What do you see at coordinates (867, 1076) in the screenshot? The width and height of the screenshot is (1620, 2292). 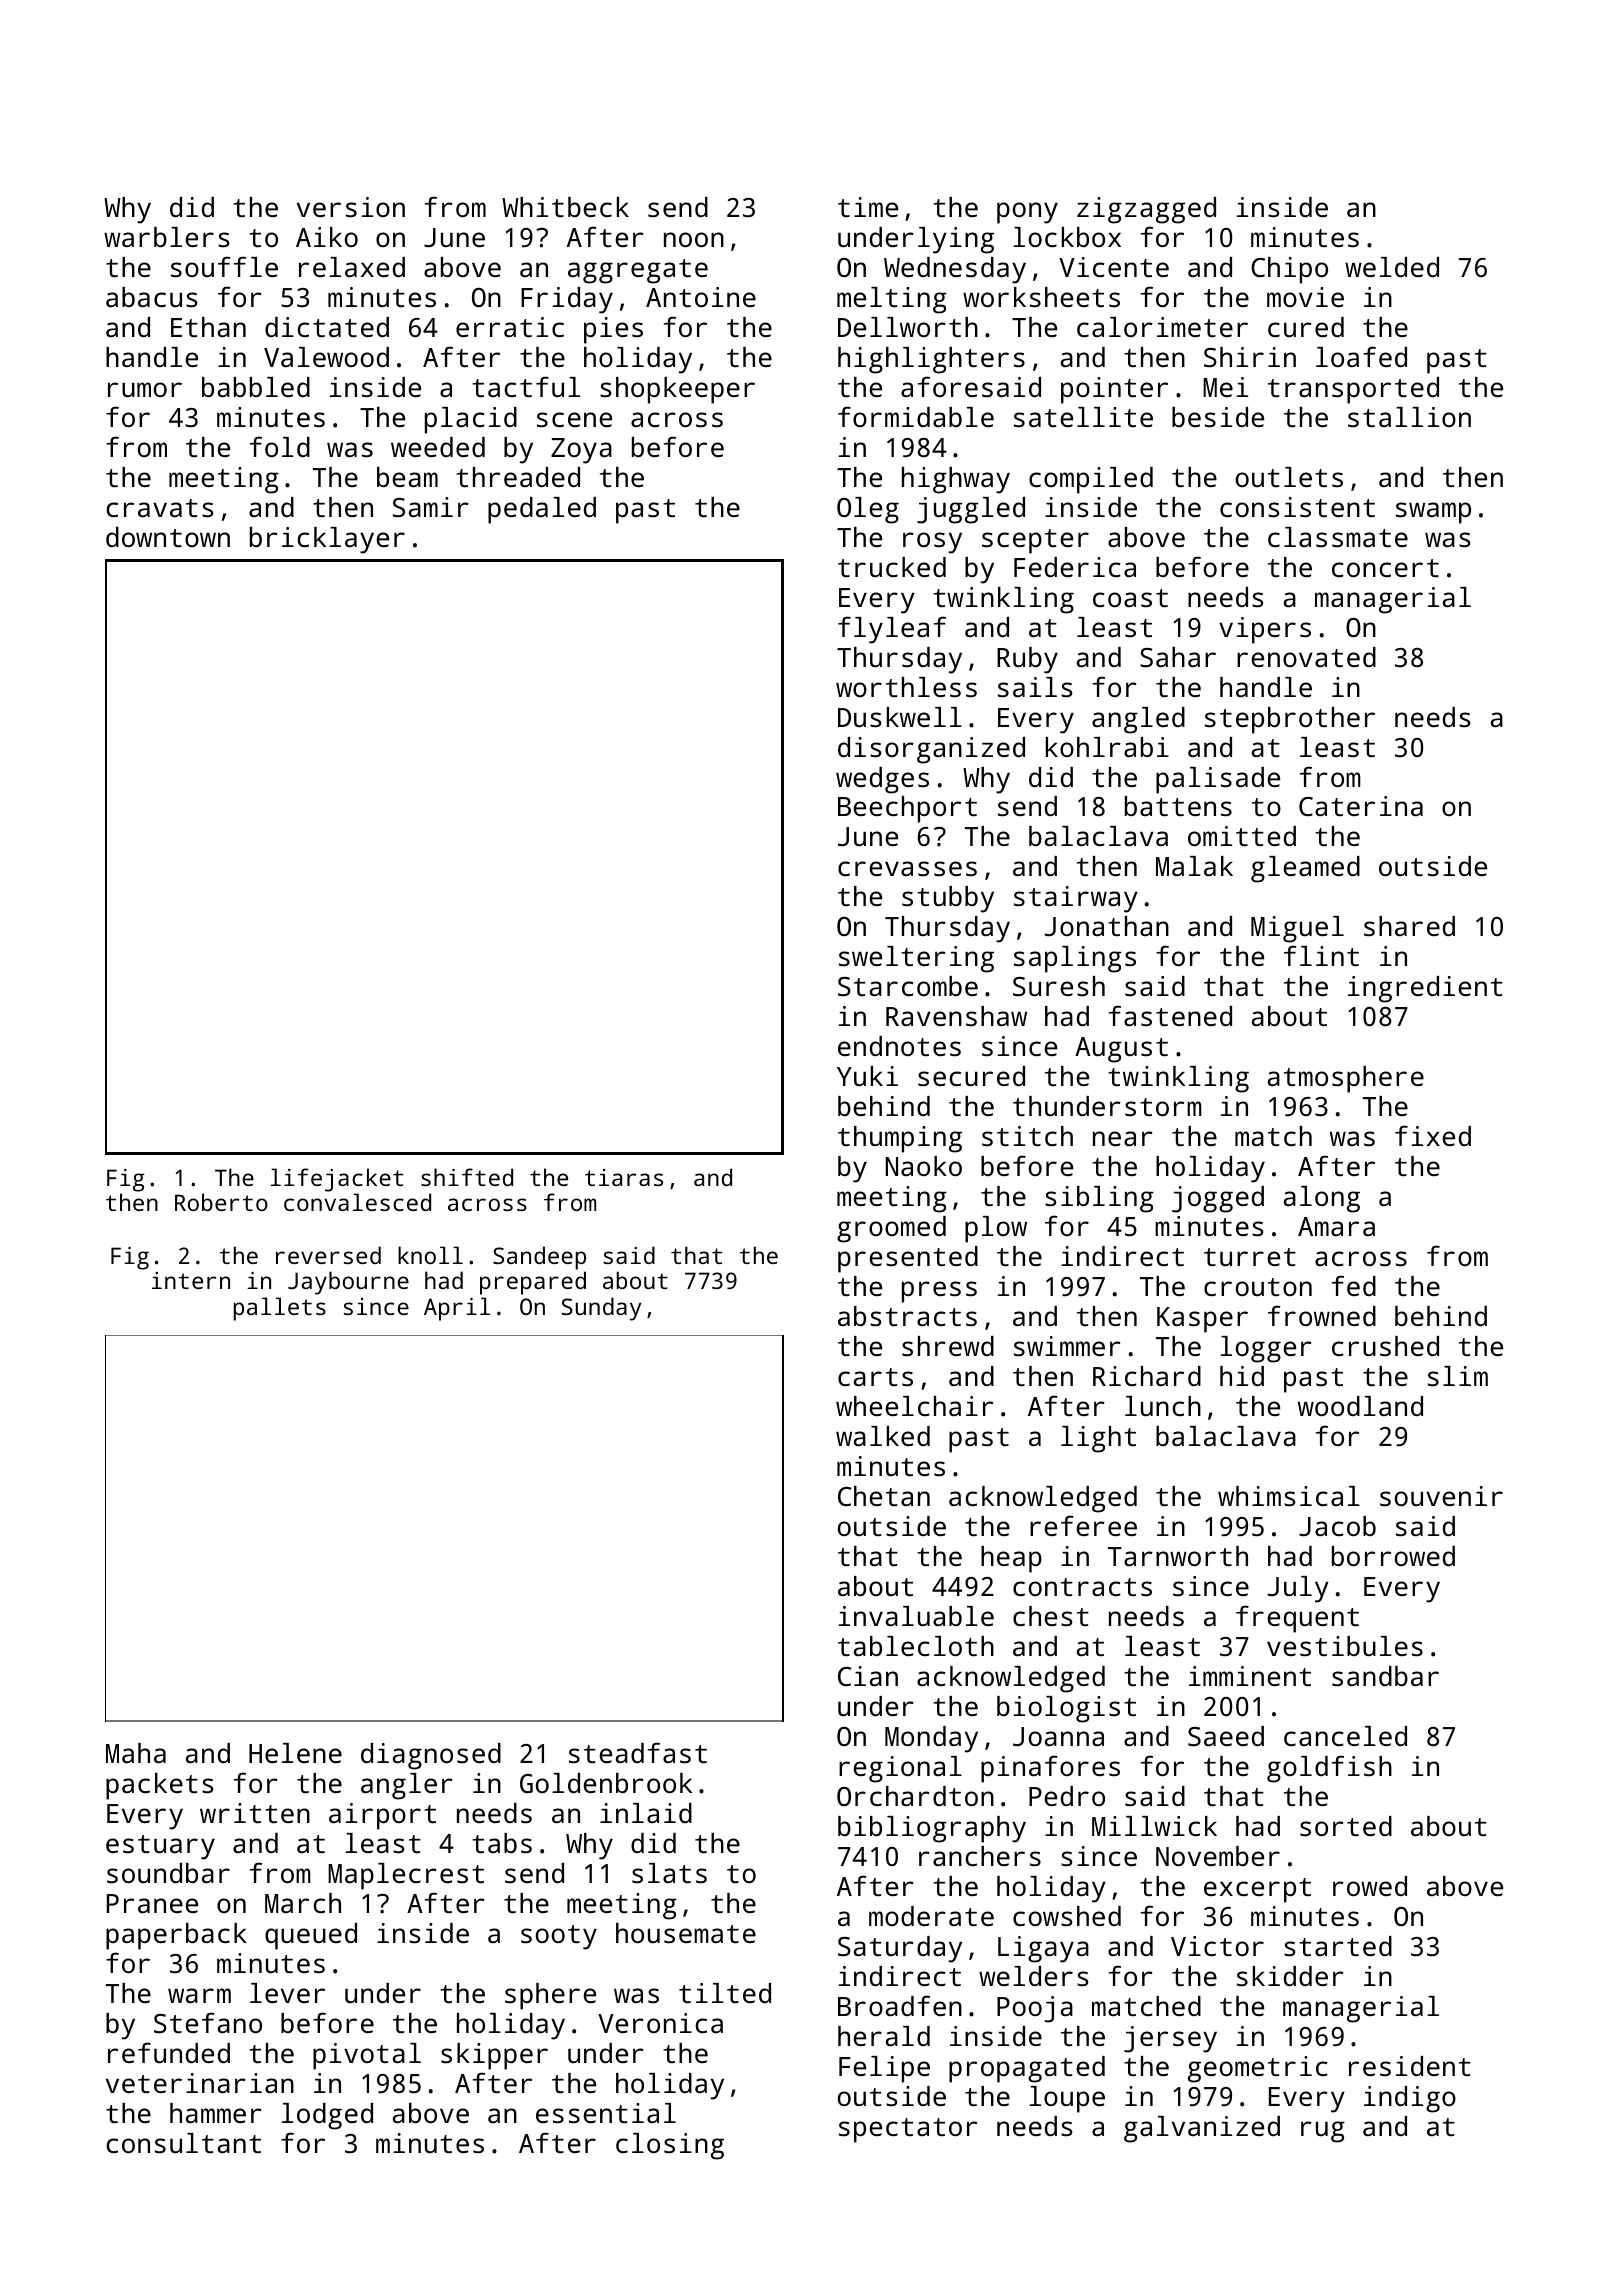 I see `Yuki` at bounding box center [867, 1076].
